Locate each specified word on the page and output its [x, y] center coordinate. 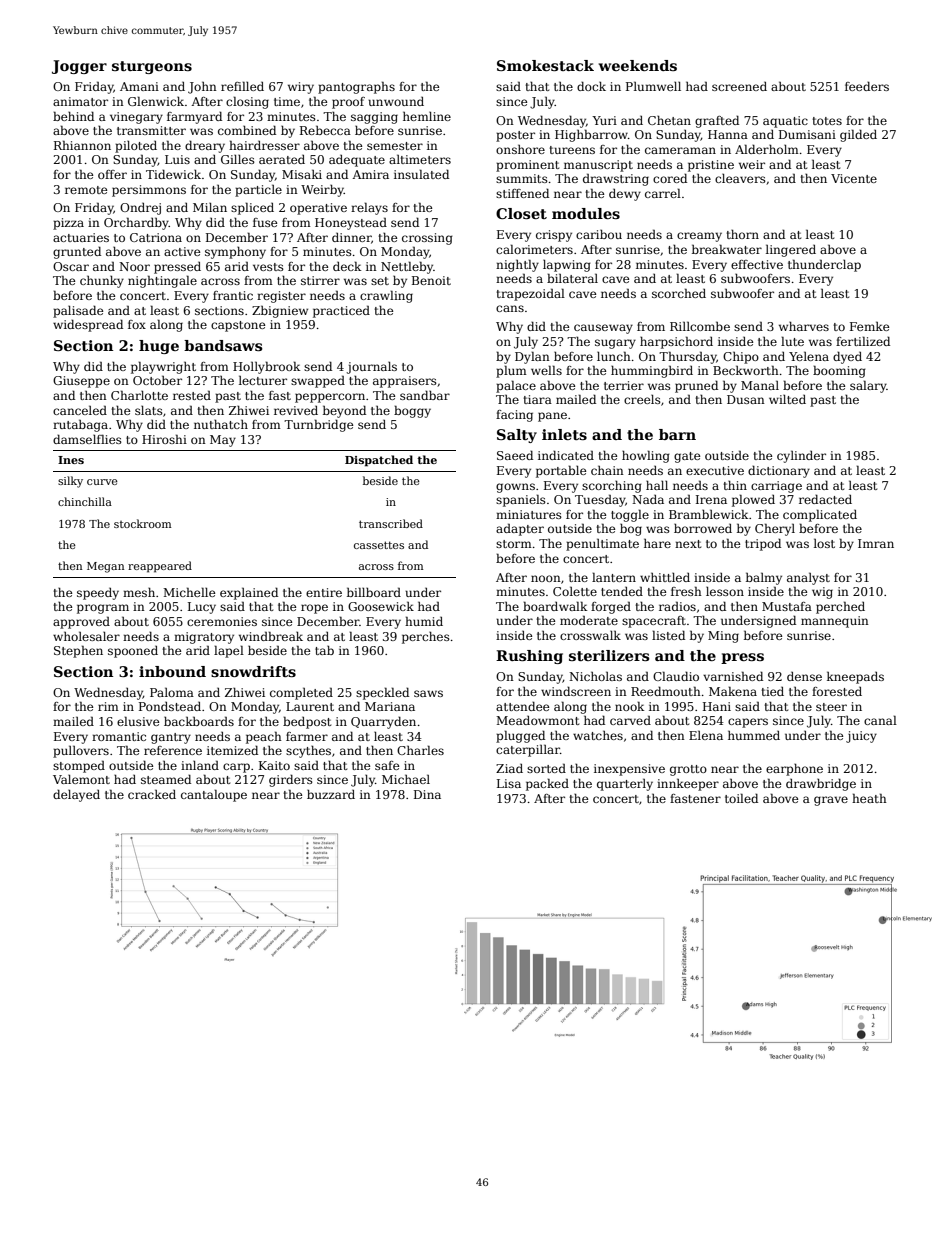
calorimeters [534, 249]
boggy [412, 411]
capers [748, 723]
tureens [572, 150]
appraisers [405, 382]
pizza [68, 224]
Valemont [81, 779]
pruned [696, 386]
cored [670, 178]
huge [159, 347]
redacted [825, 499]
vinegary [136, 118]
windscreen [576, 691]
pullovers [81, 751]
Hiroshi [164, 439]
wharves [804, 326]
